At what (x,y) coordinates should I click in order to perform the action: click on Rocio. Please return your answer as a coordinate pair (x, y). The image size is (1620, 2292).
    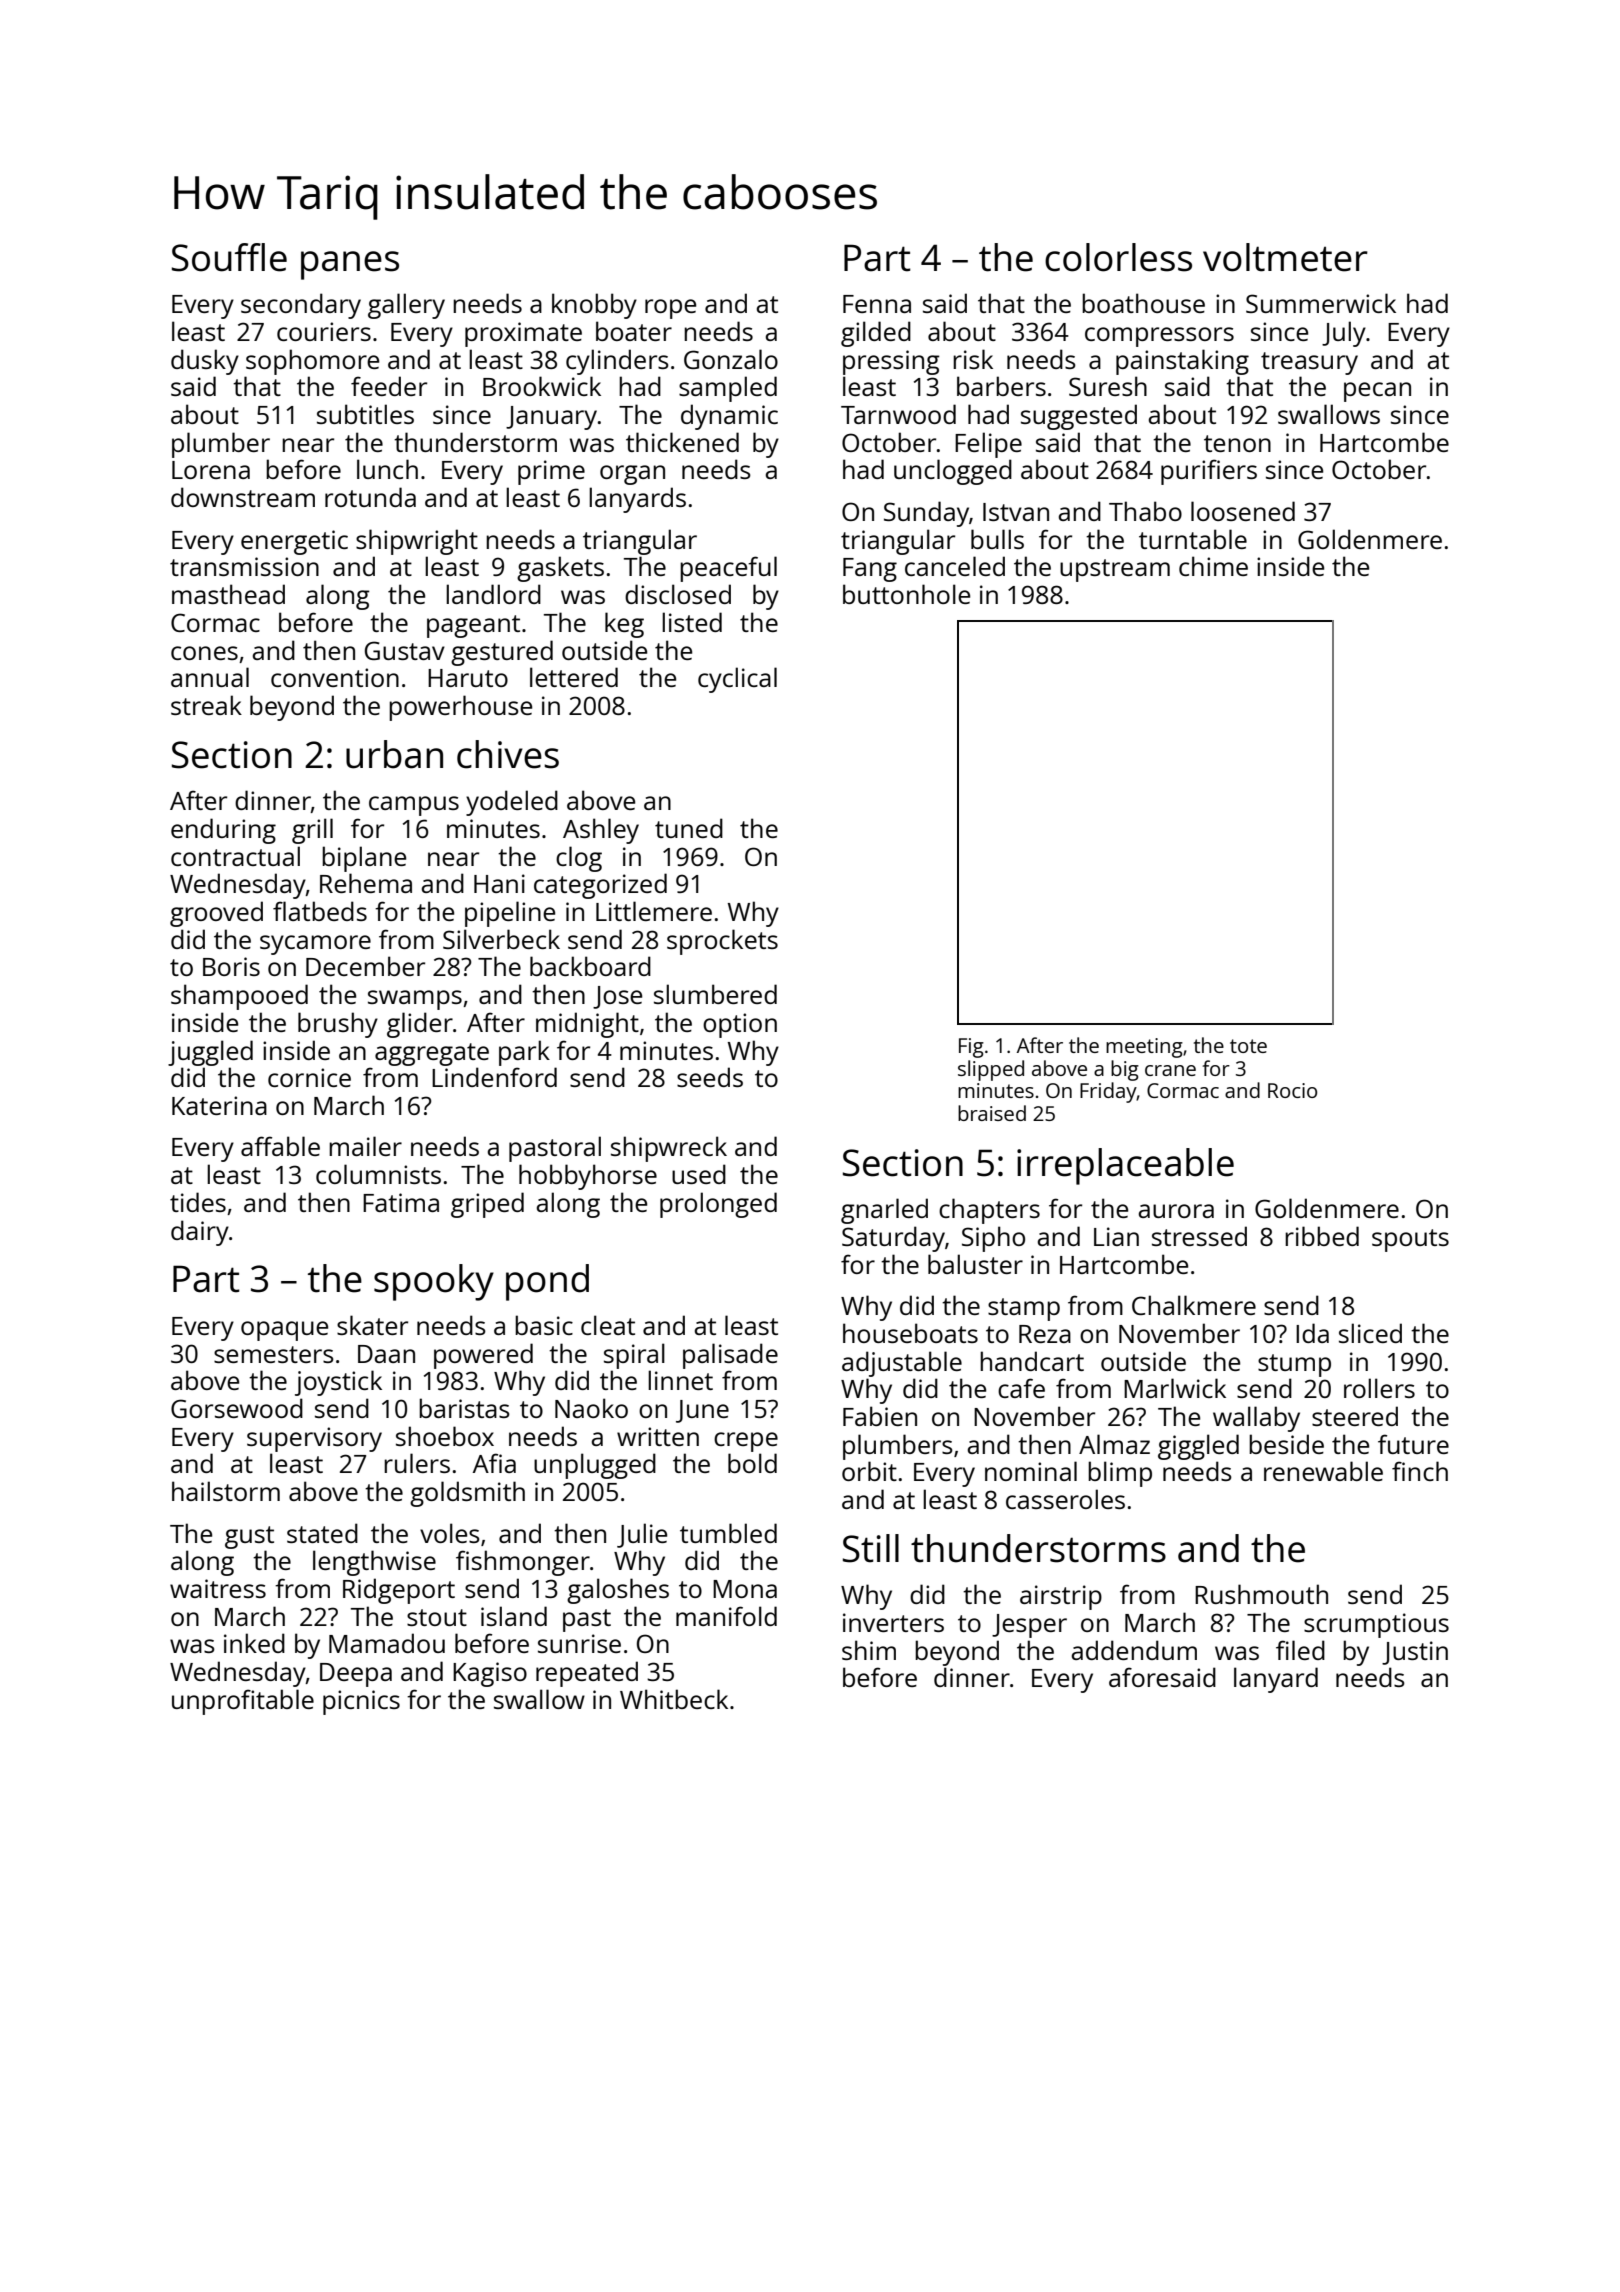
    Looking at the image, I should click on (1292, 1090).
